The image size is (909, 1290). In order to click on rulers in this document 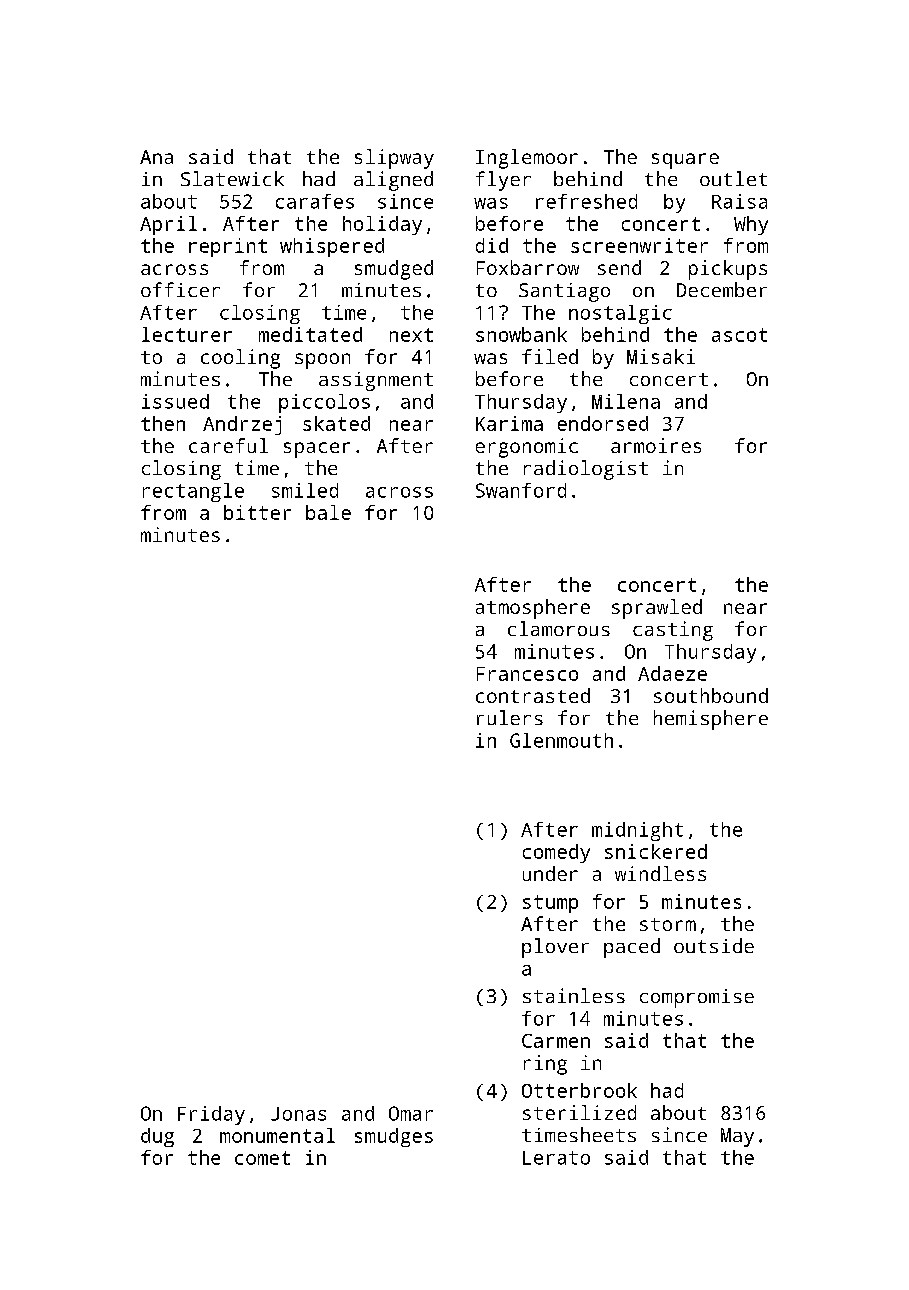, I will do `click(510, 717)`.
